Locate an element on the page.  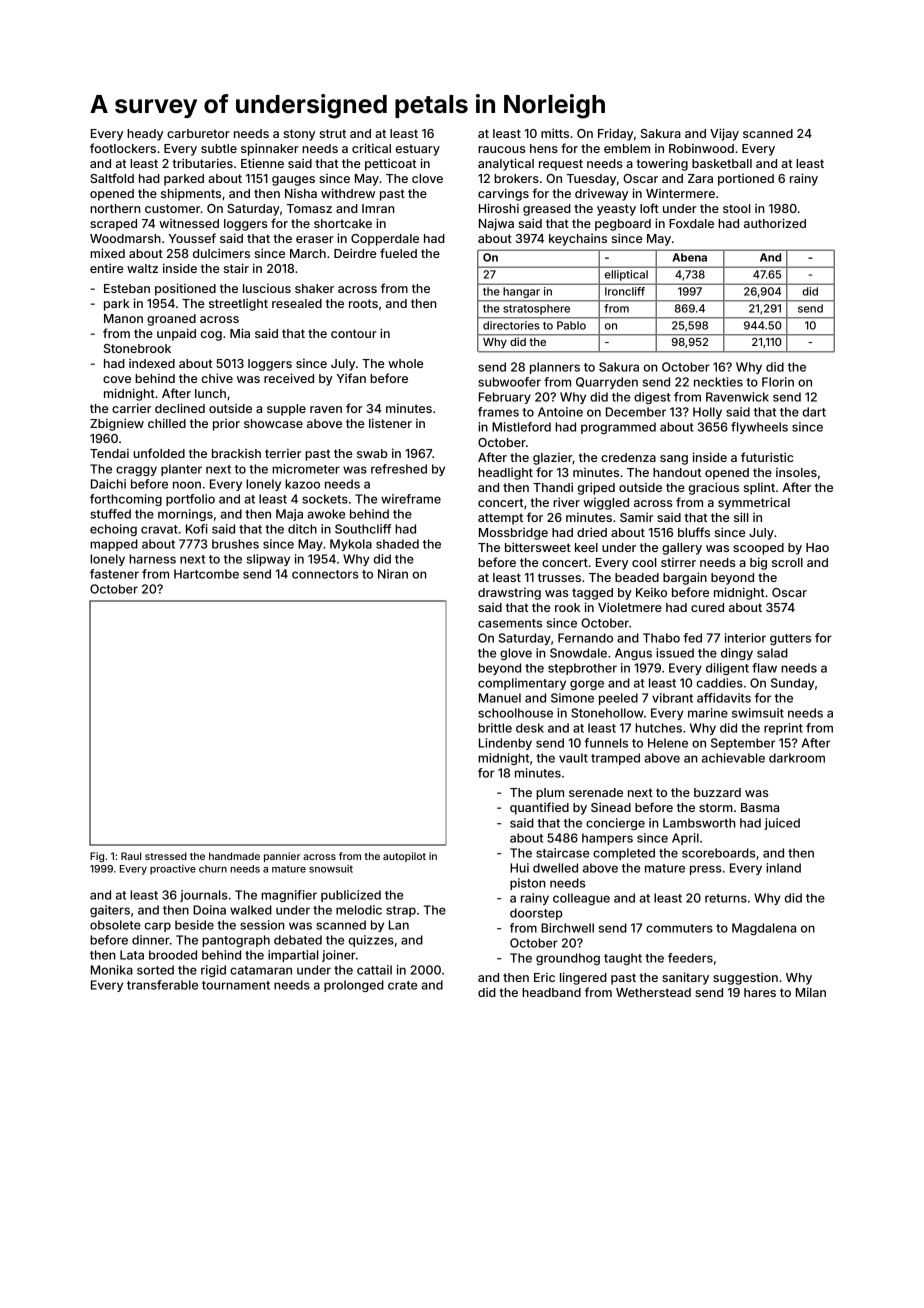
fastener is located at coordinates (114, 574).
